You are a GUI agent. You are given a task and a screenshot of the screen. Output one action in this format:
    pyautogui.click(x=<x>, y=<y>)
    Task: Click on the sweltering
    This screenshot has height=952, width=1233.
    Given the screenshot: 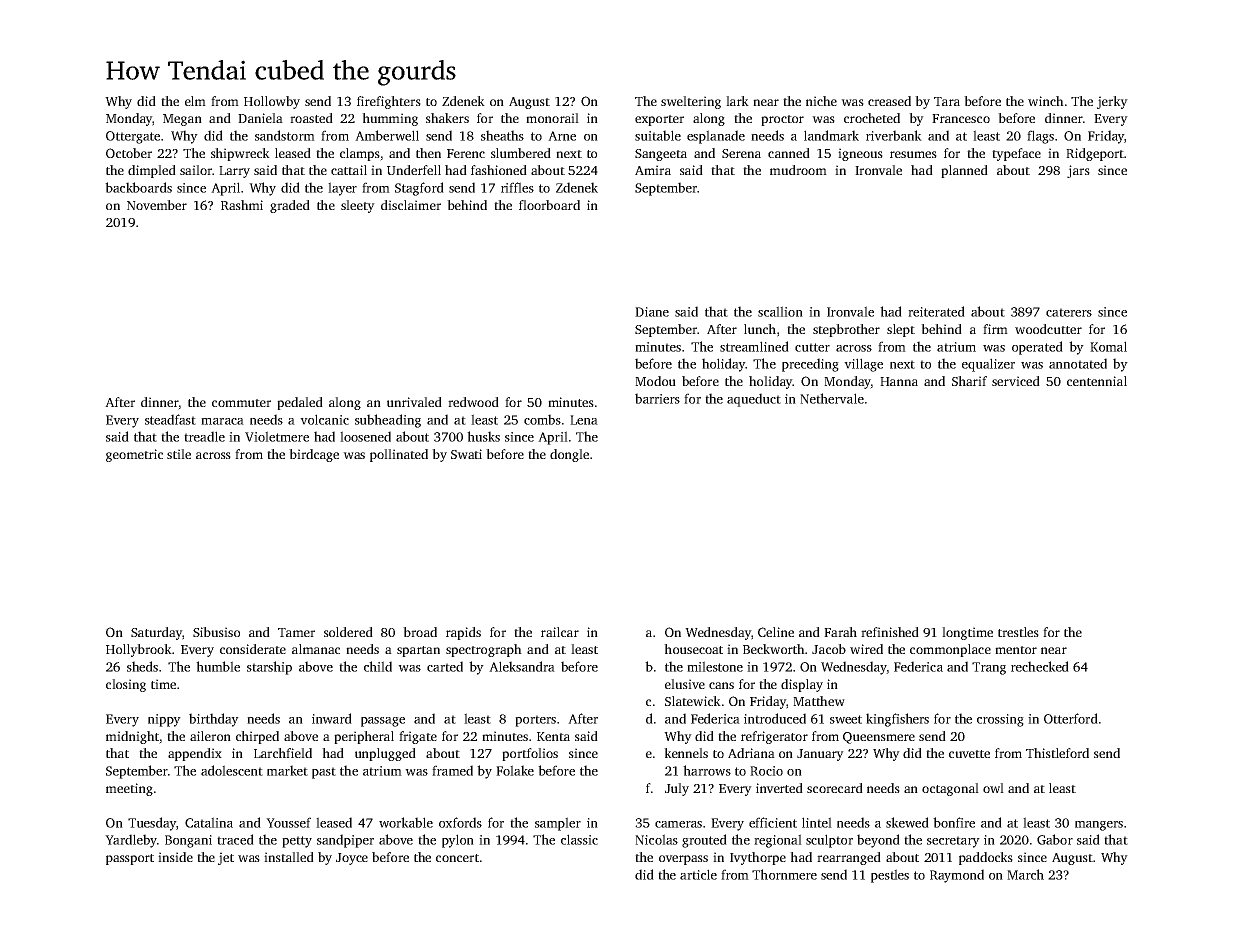 What is the action you would take?
    pyautogui.click(x=691, y=102)
